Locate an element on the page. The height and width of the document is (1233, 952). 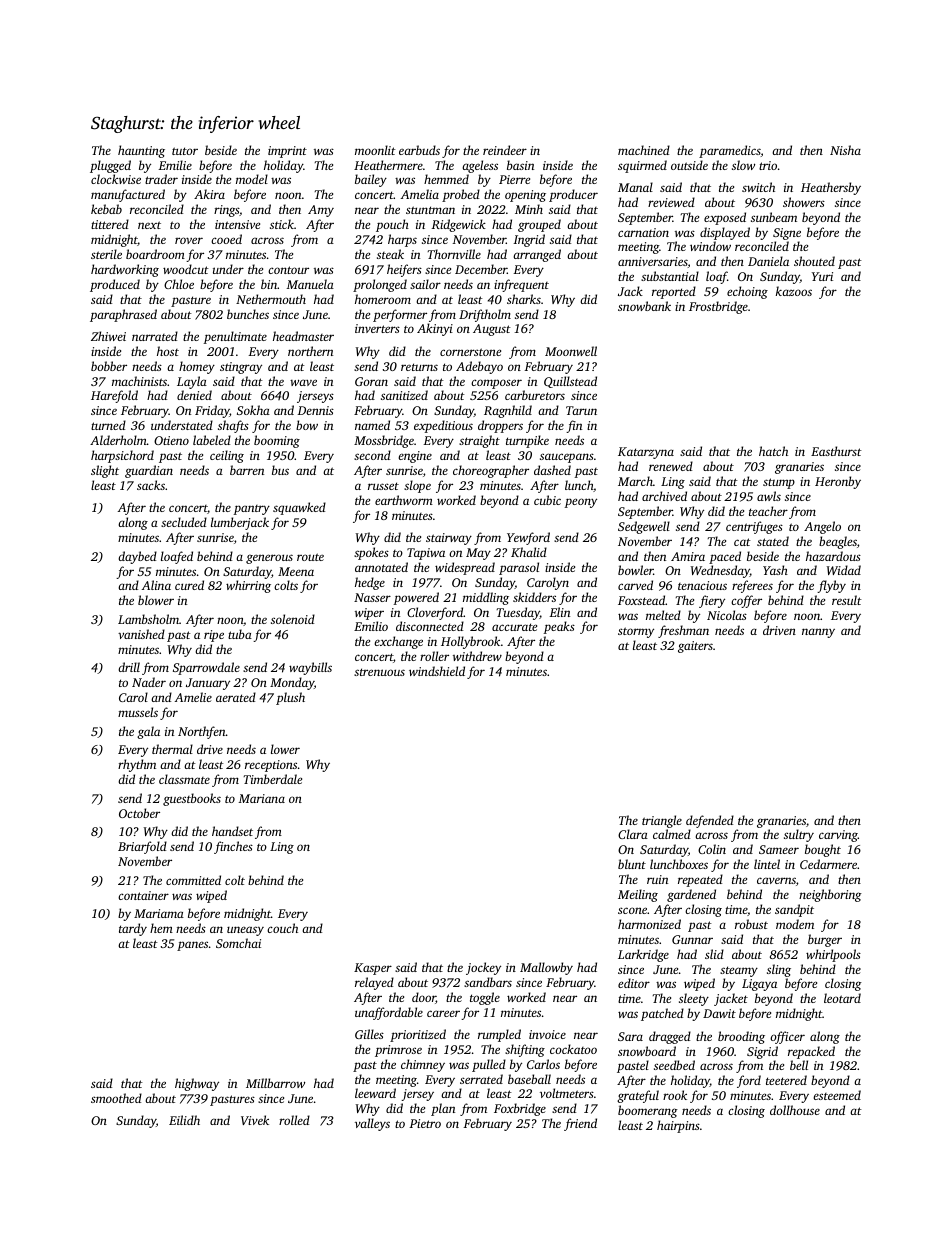
smoothed is located at coordinates (116, 1098).
